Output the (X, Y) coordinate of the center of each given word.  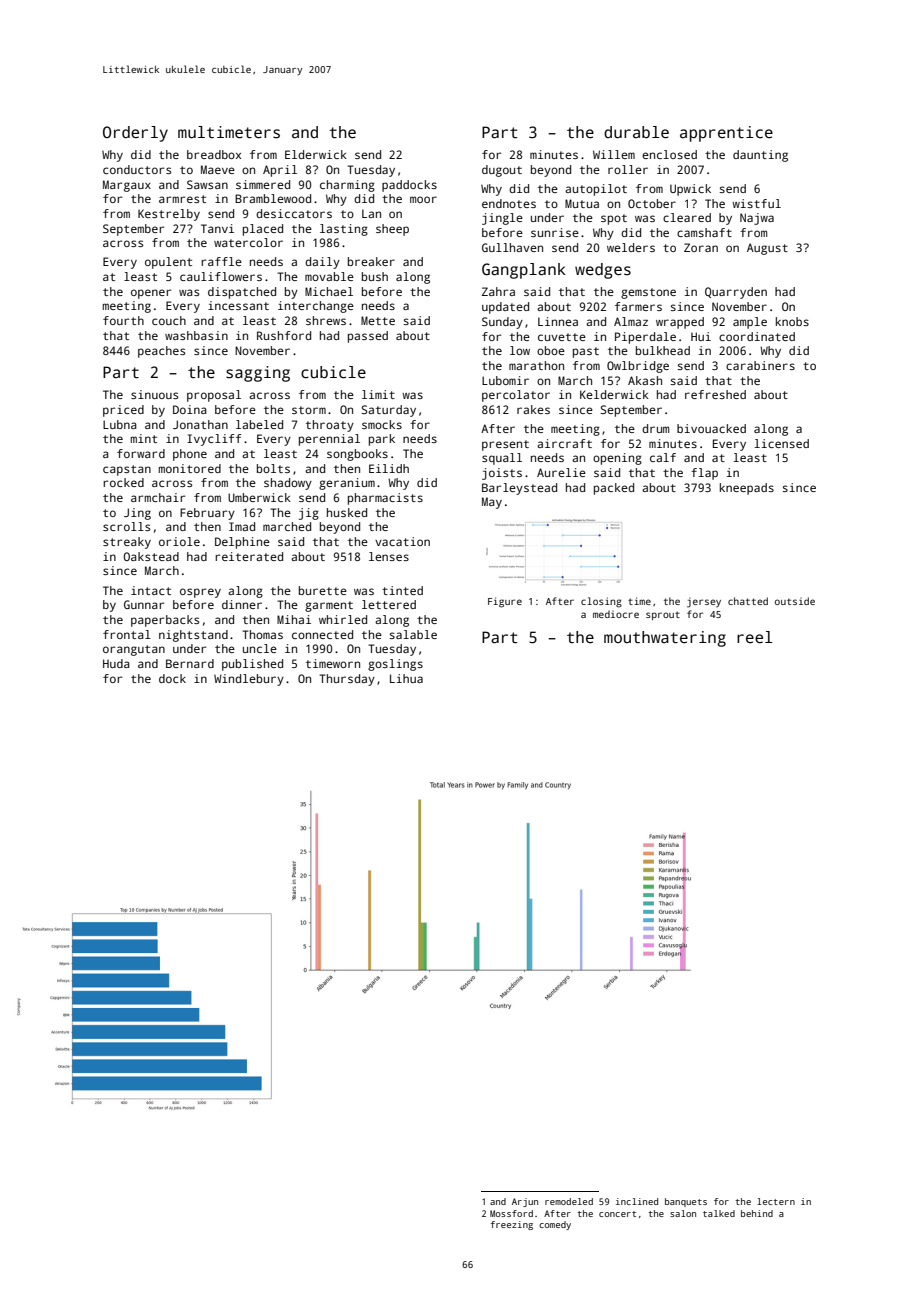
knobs (792, 321)
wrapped (680, 323)
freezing (512, 1225)
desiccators (294, 213)
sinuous (154, 394)
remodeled (569, 1201)
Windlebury (249, 680)
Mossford (511, 1213)
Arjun (525, 1202)
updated (505, 308)
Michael (329, 291)
